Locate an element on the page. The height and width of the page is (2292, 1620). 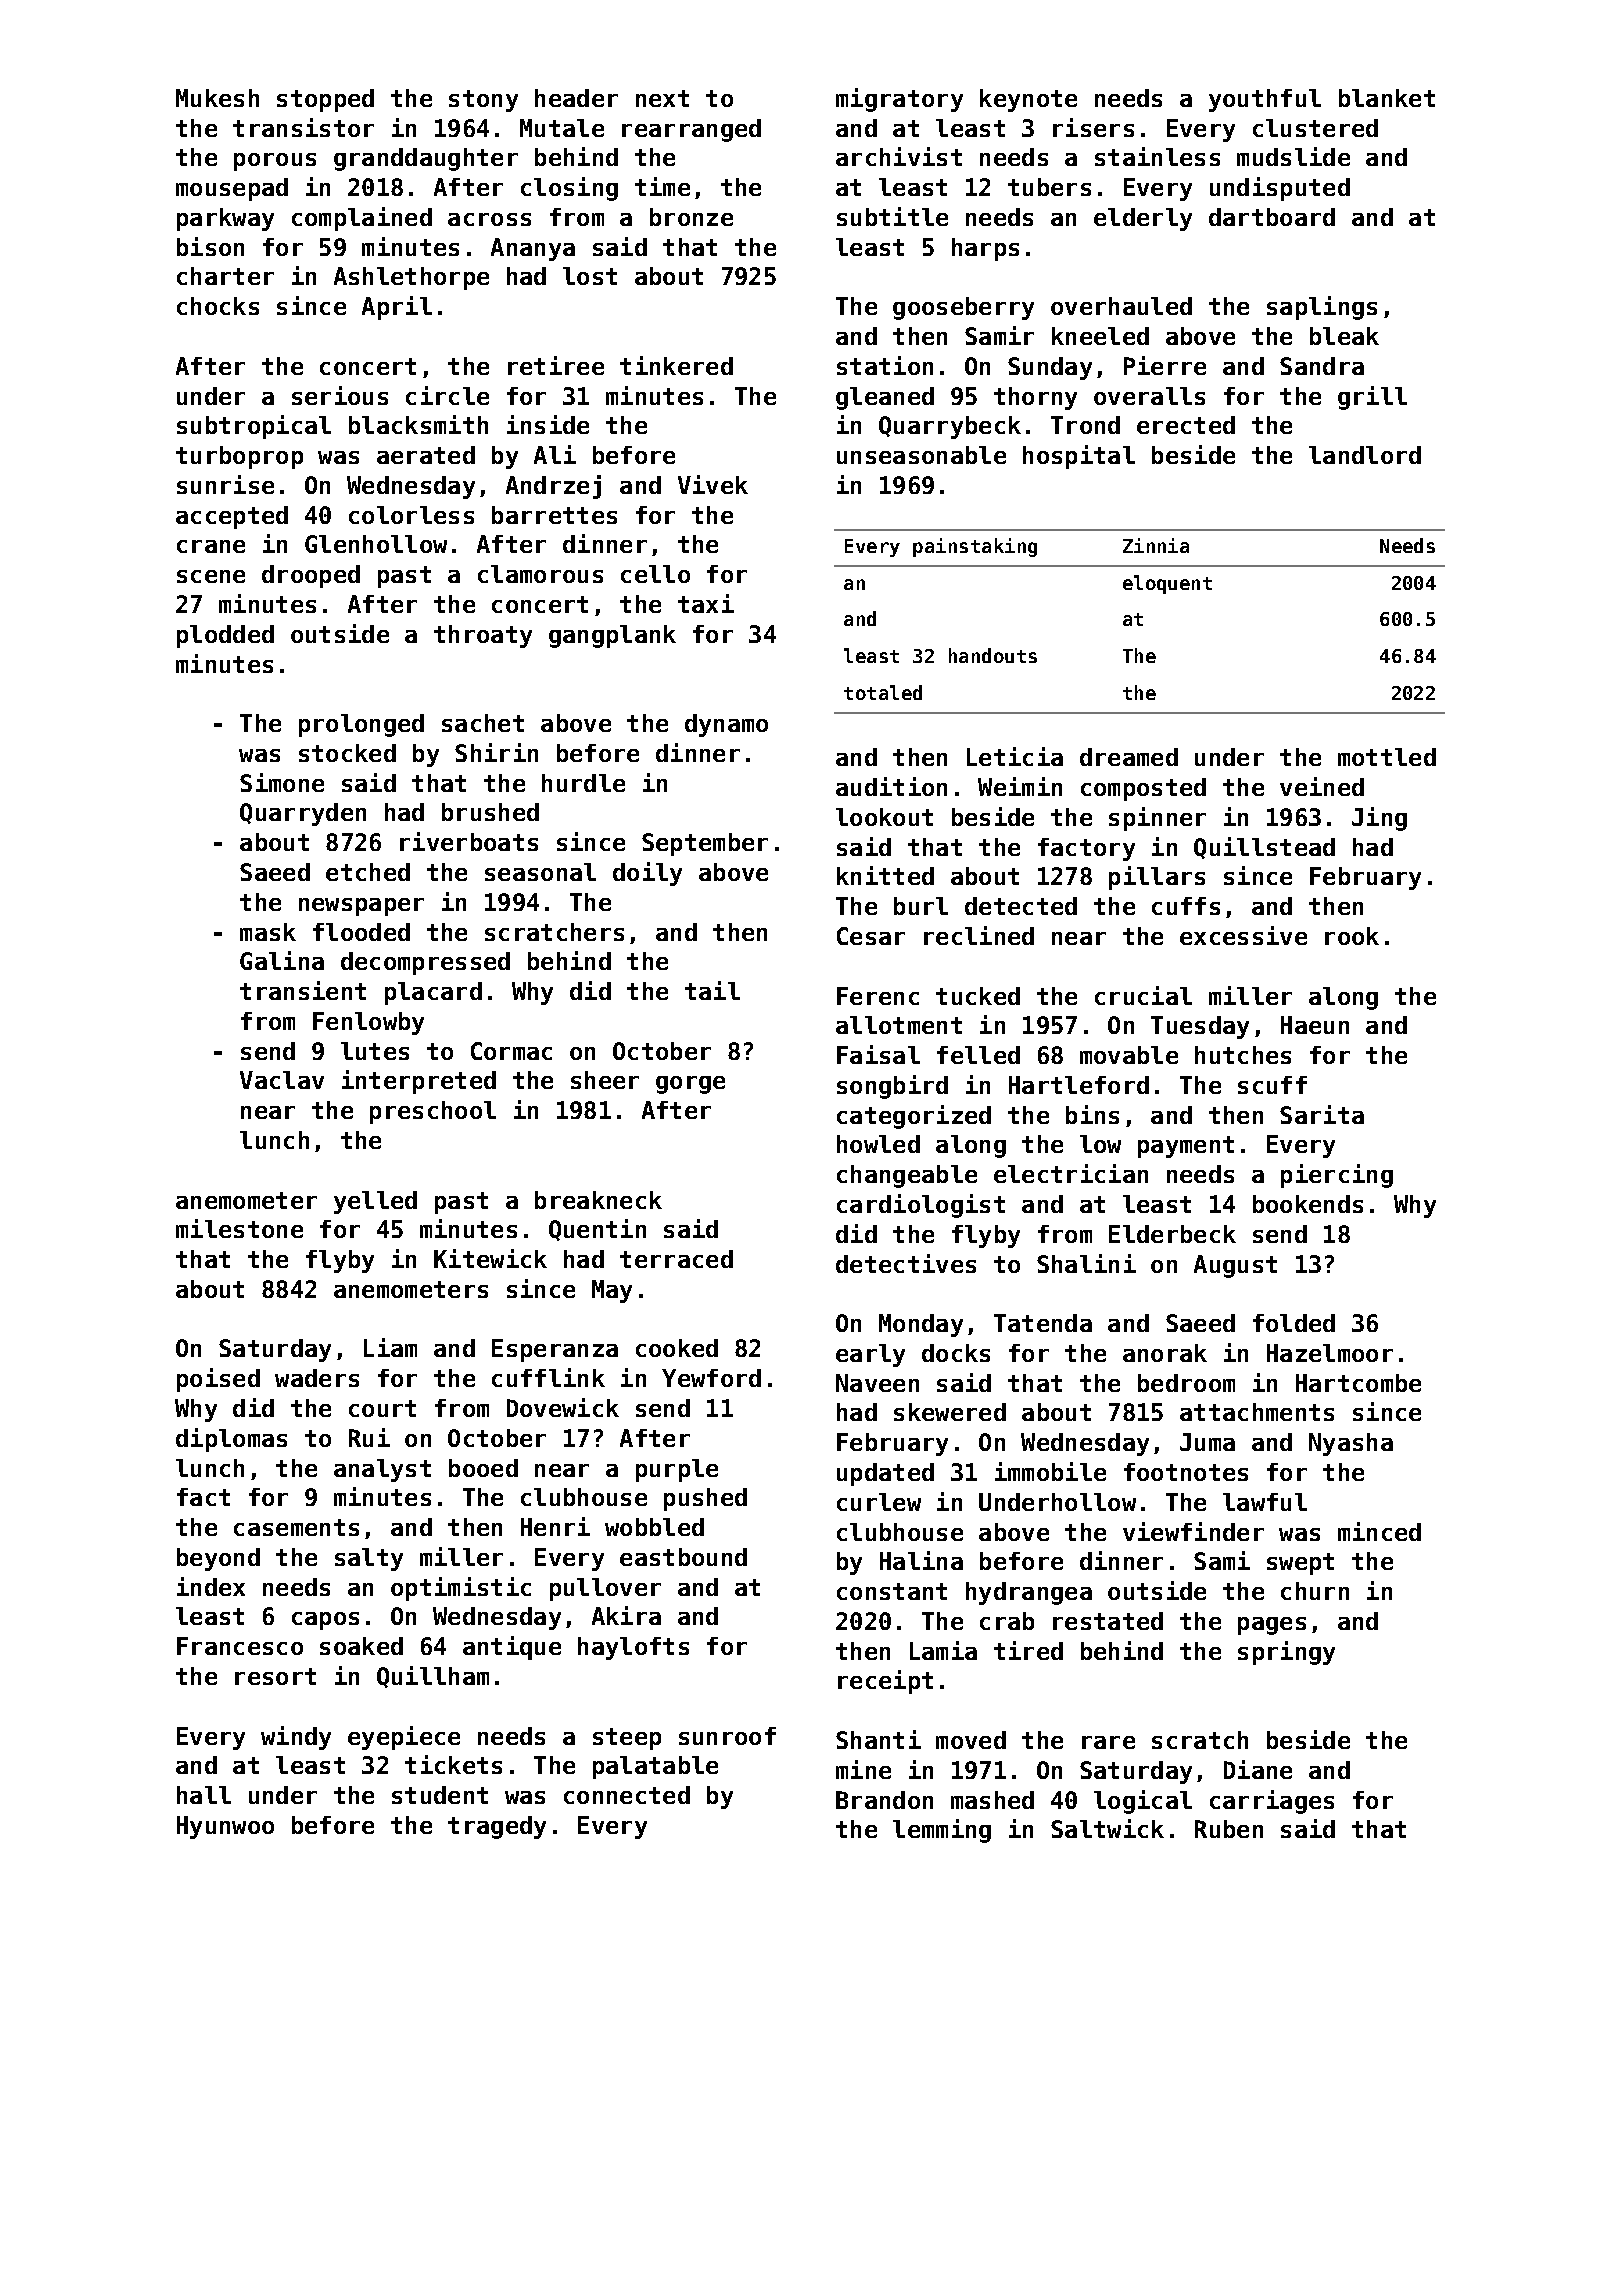
scene is located at coordinates (211, 576).
